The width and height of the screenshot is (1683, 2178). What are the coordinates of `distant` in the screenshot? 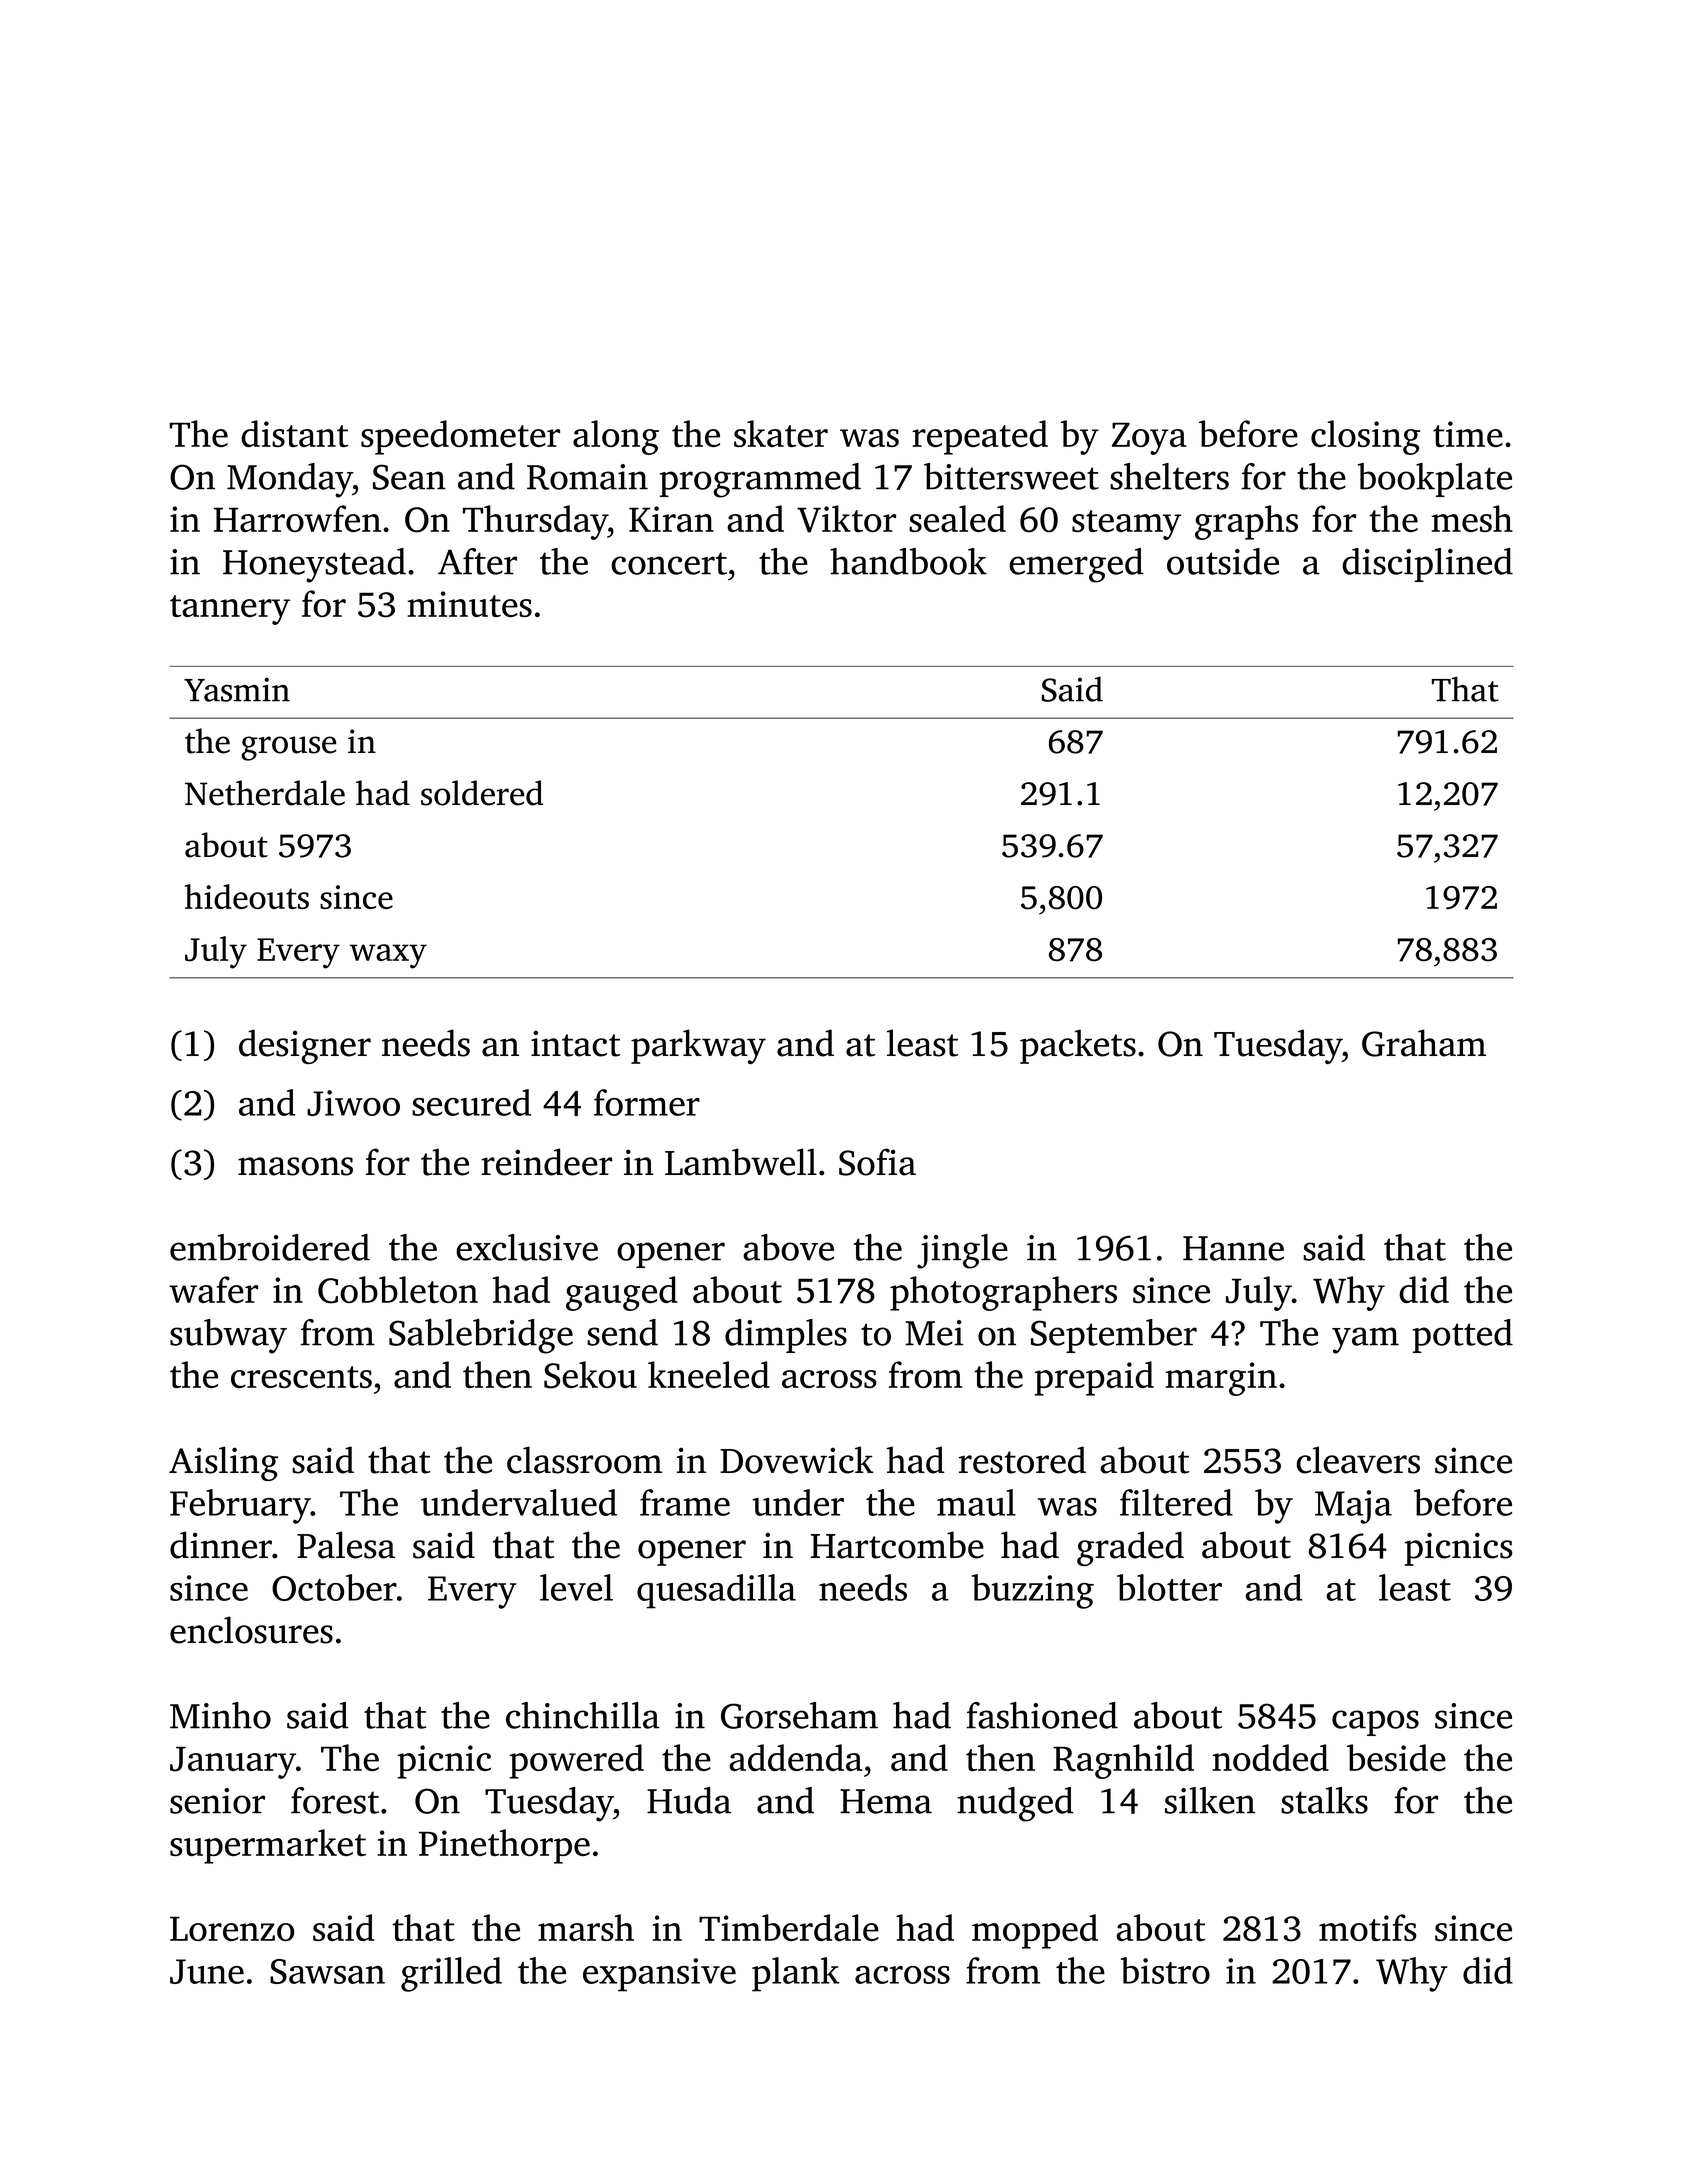 It's located at (294, 433).
